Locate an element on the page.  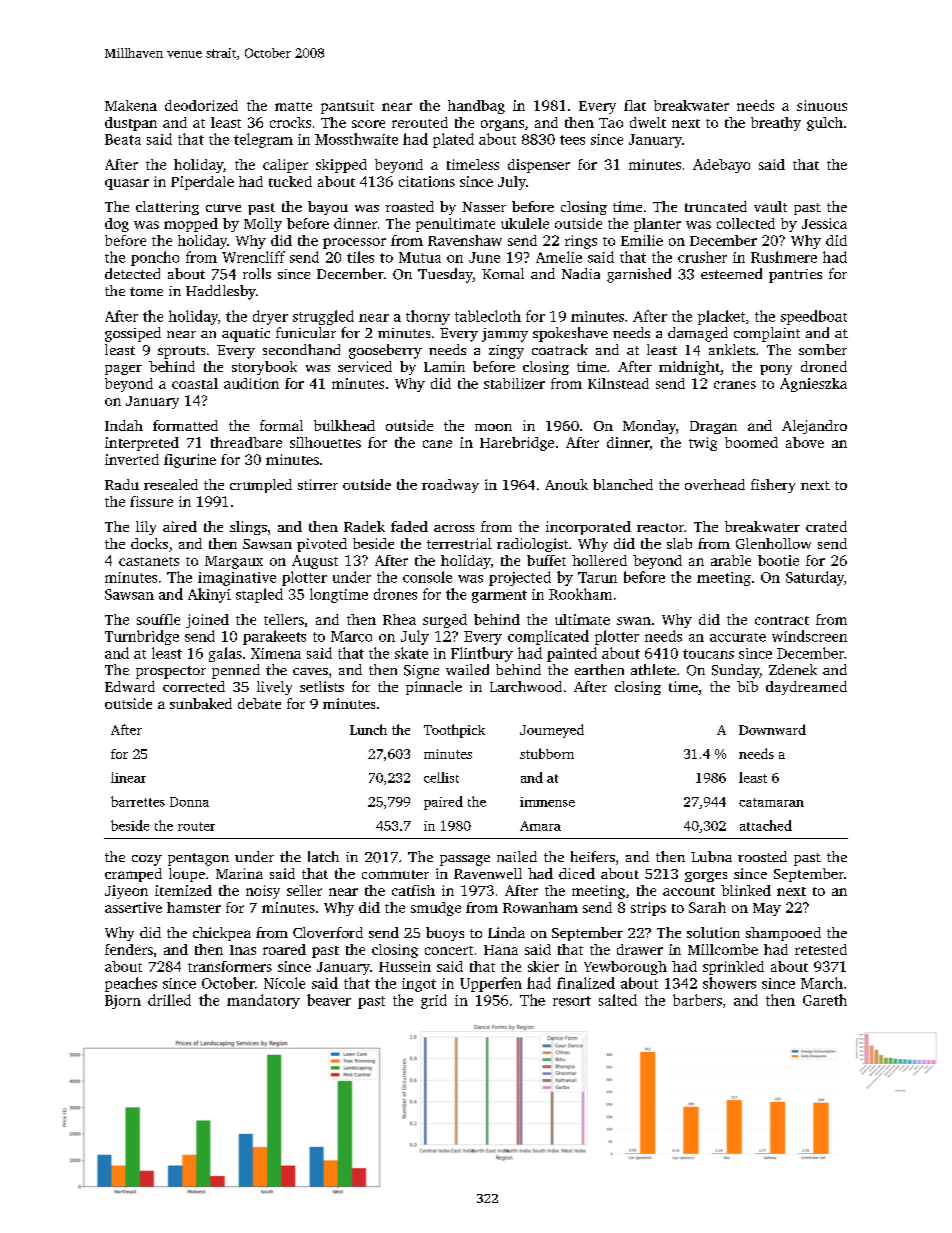
windscreen is located at coordinates (809, 636).
